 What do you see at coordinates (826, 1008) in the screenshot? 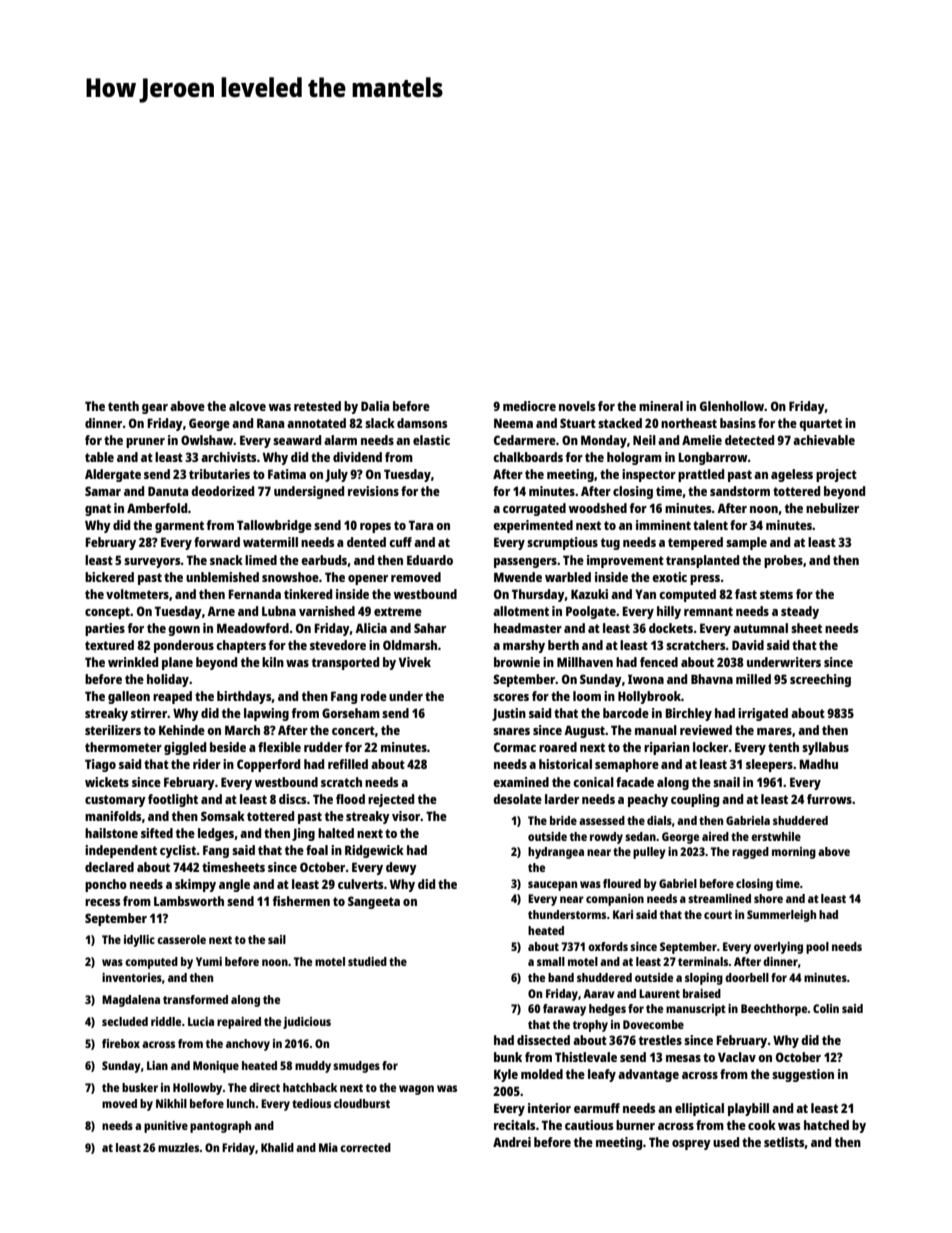
I see `Colin` at bounding box center [826, 1008].
